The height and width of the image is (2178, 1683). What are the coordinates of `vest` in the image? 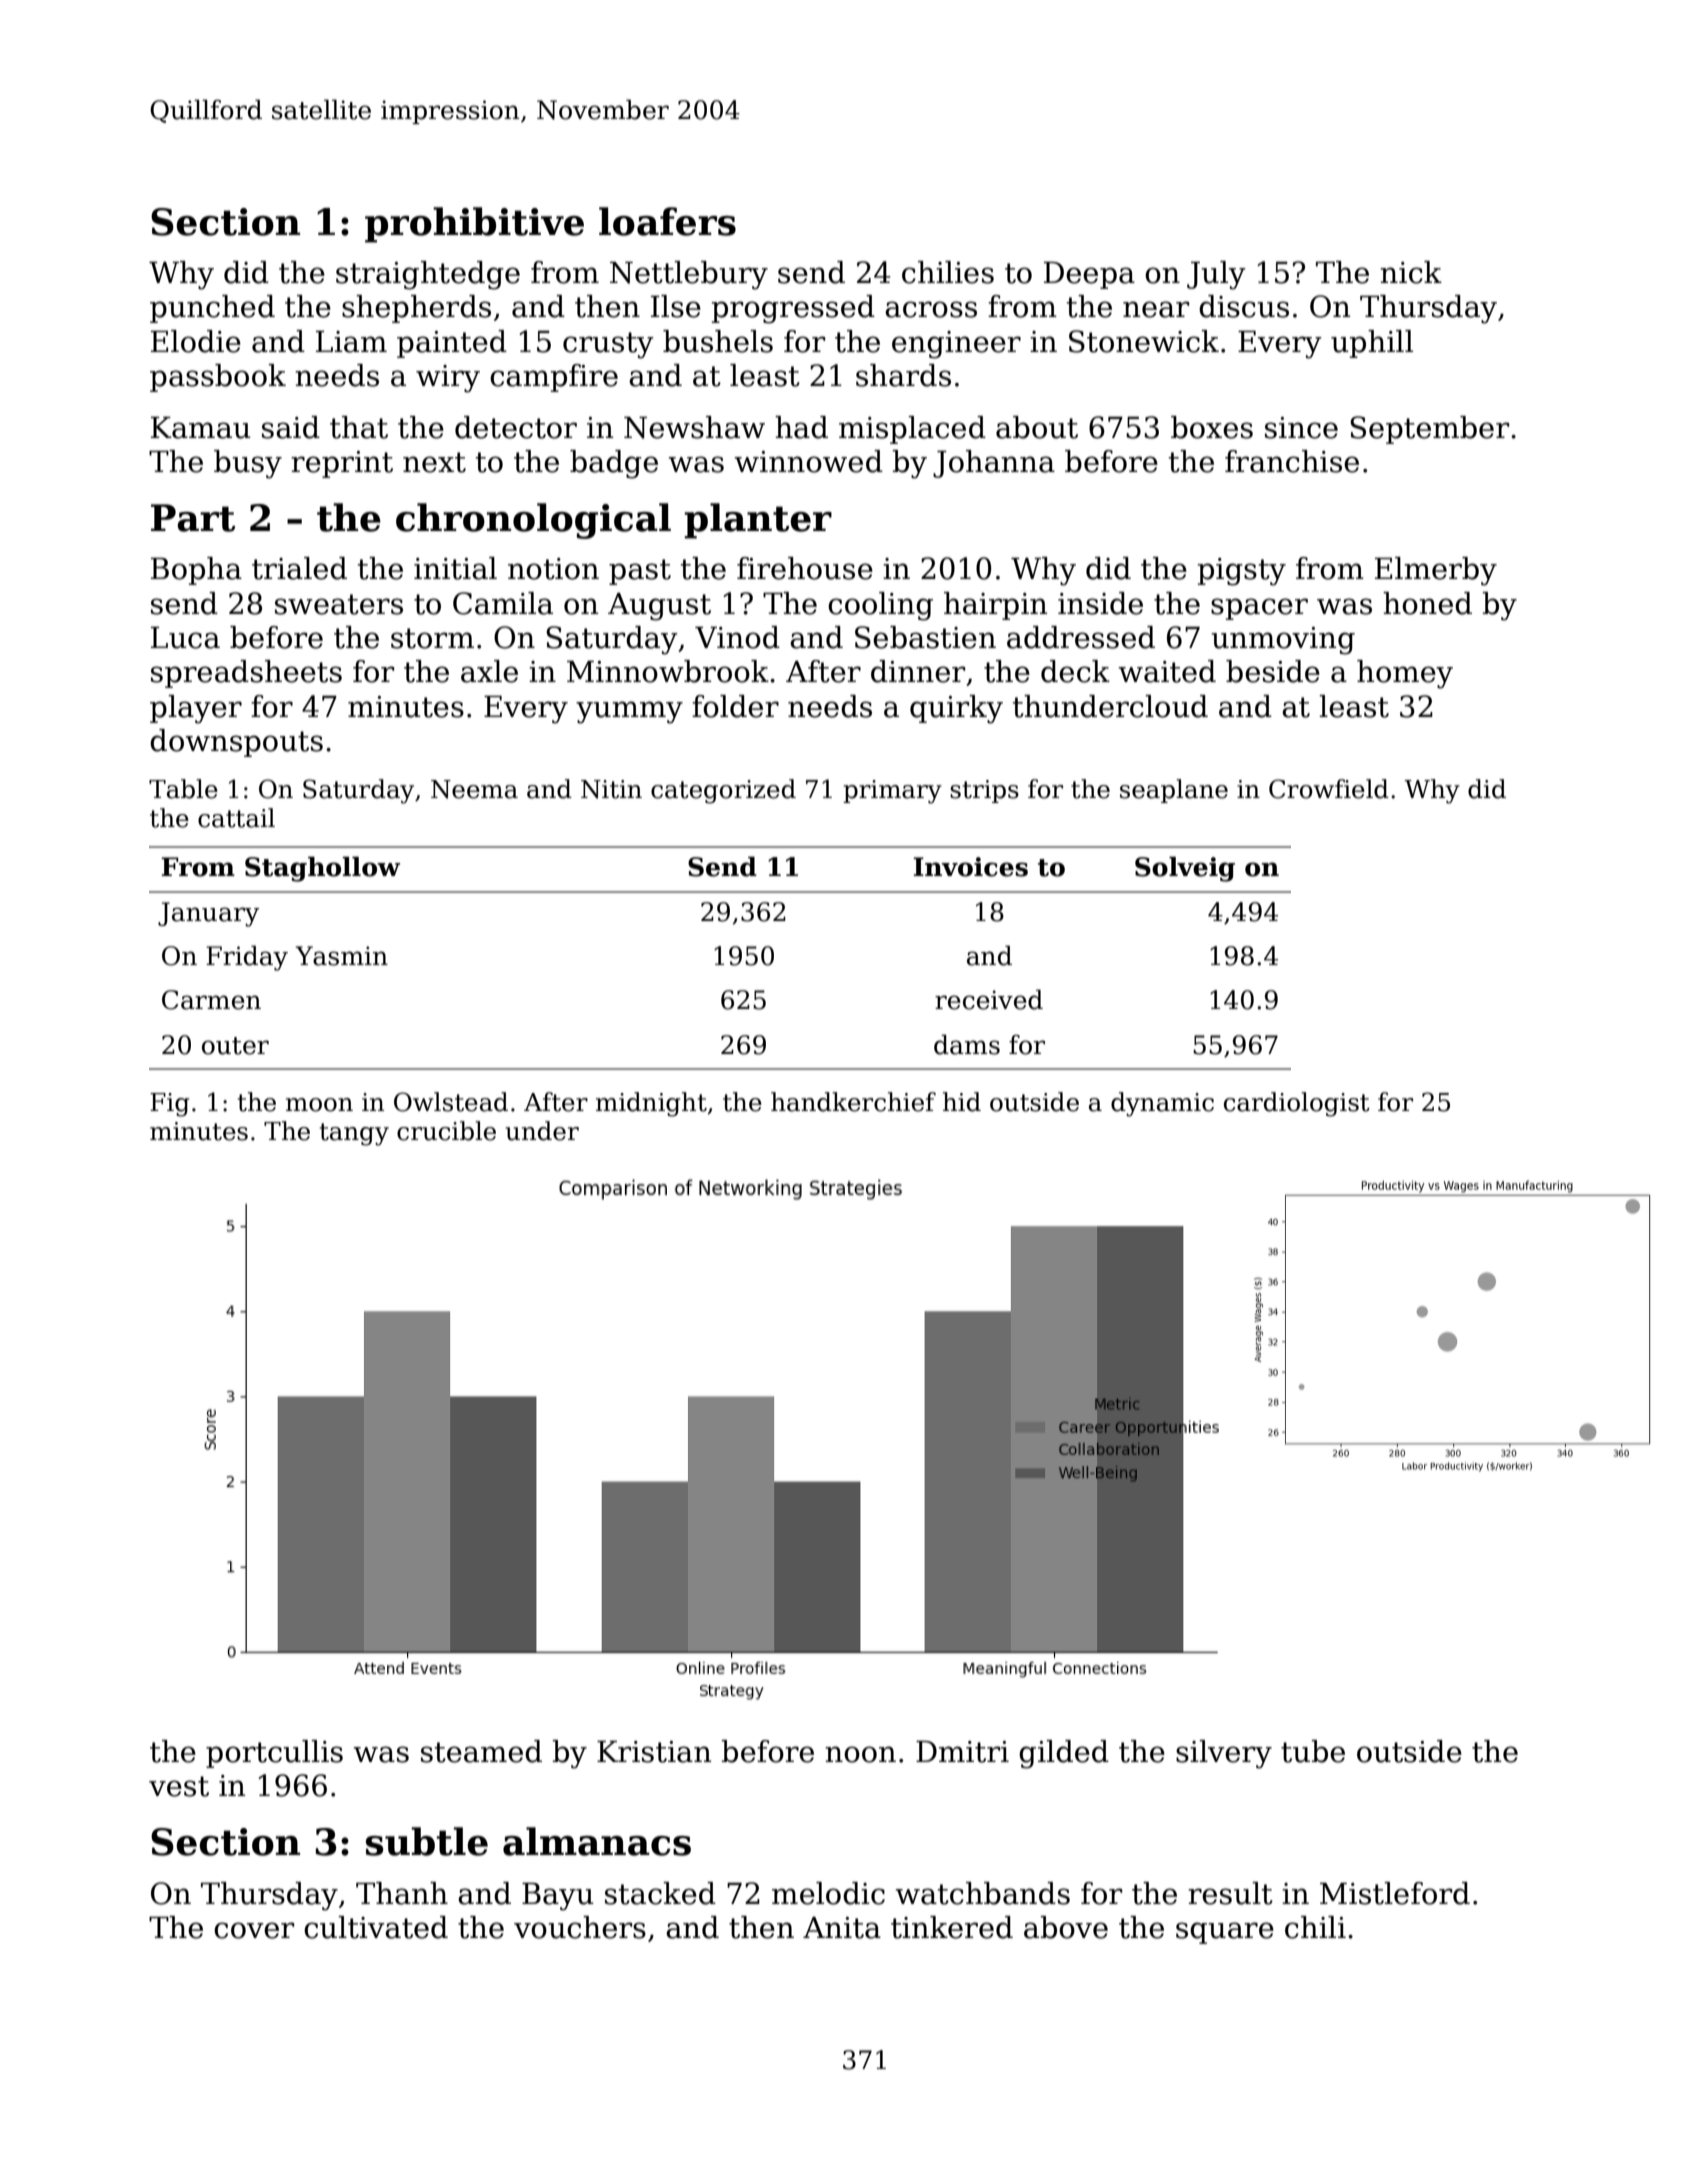 It's located at (179, 1786).
